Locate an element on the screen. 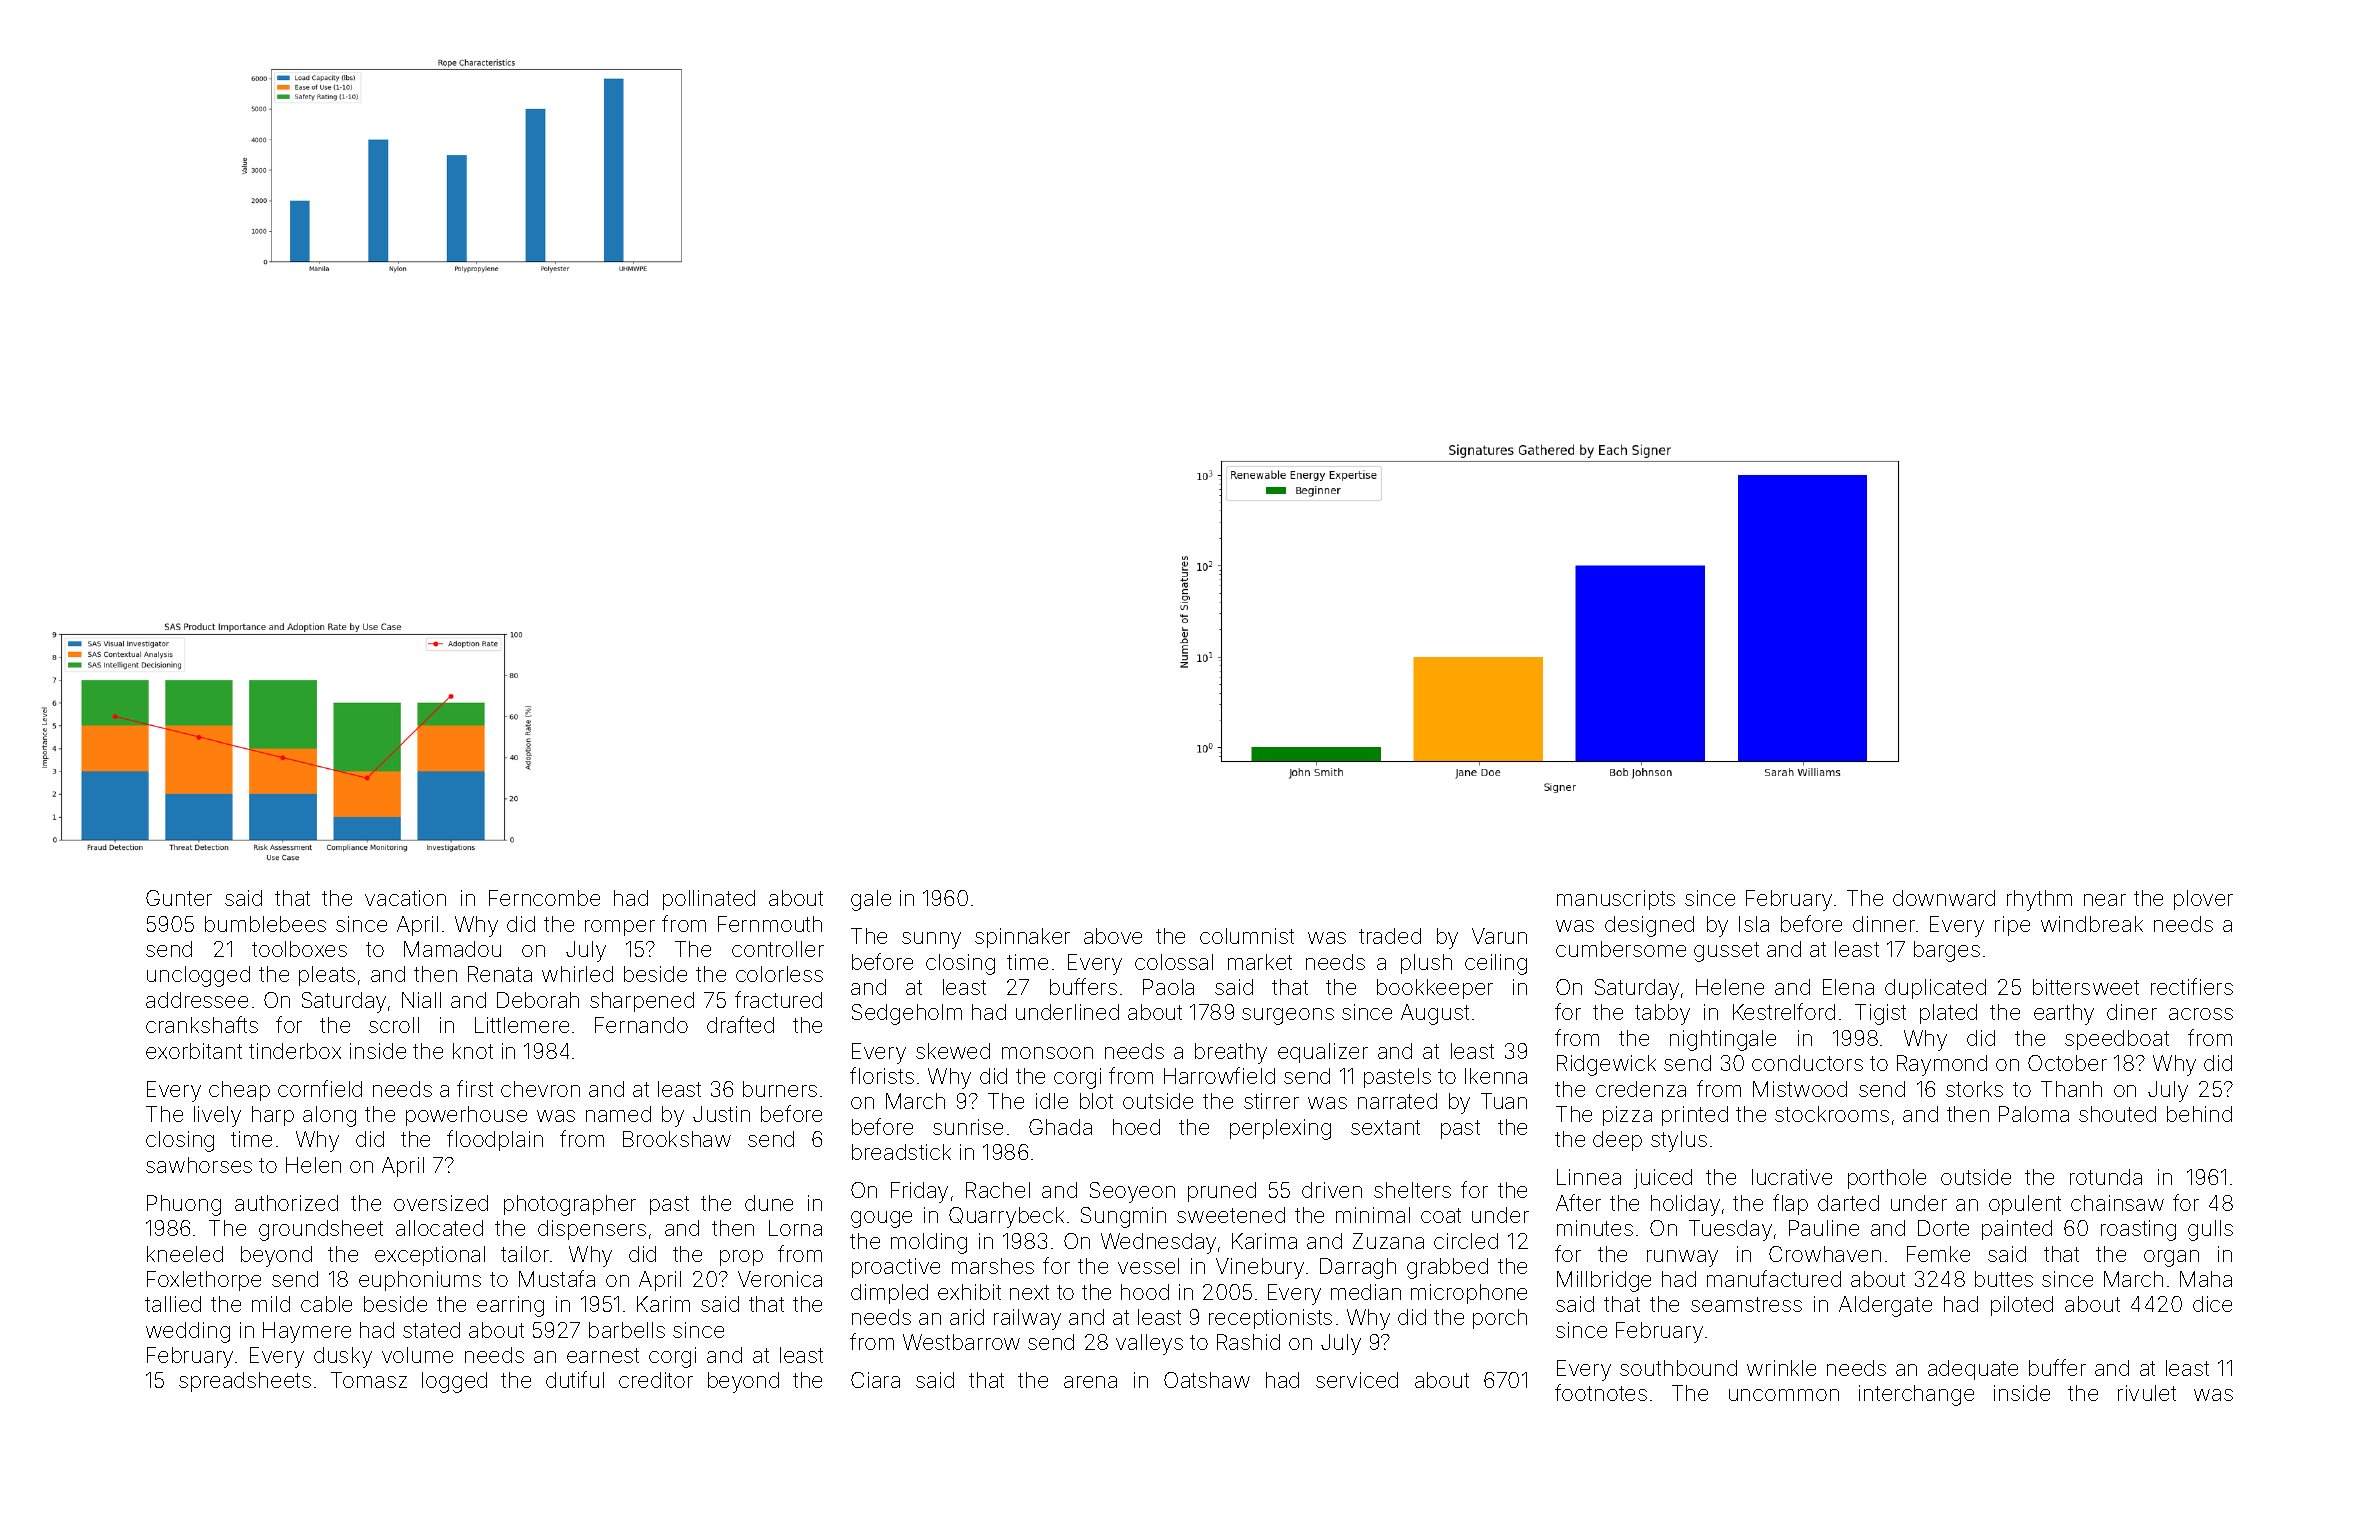 The height and width of the screenshot is (1540, 2380). rectifiers is located at coordinates (2192, 986).
